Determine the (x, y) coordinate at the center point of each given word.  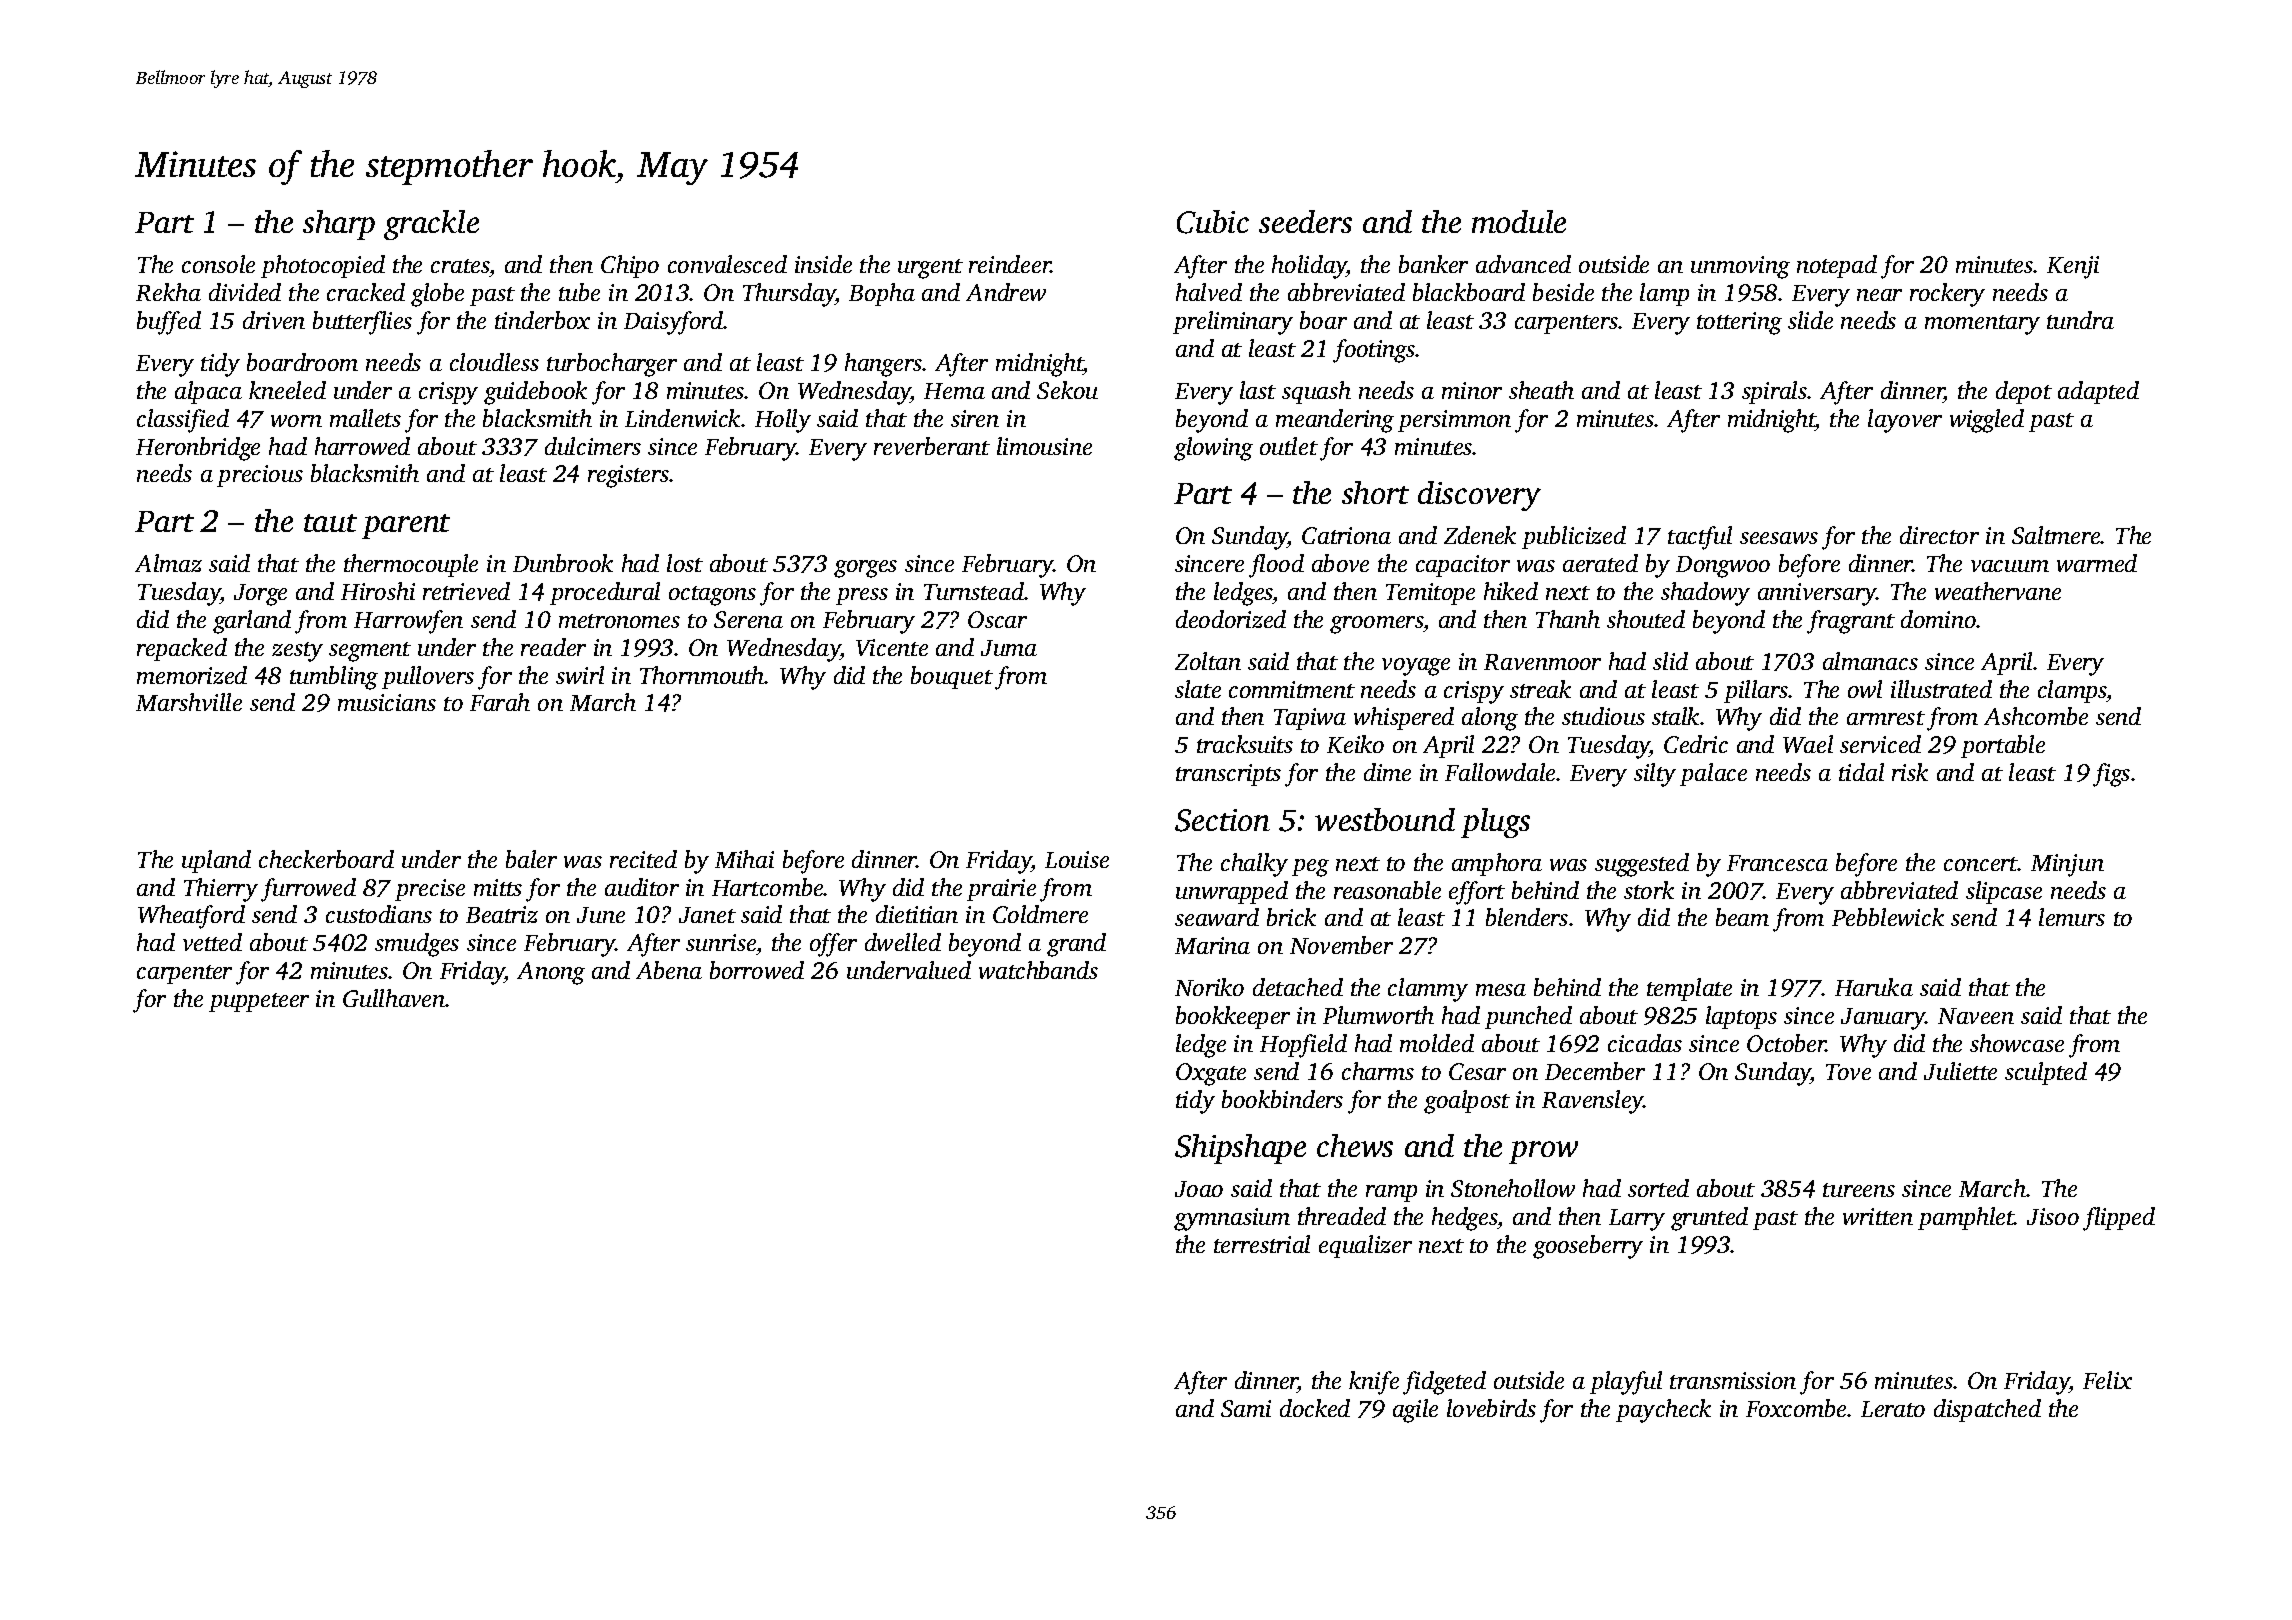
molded (1437, 1043)
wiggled (1987, 421)
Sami (1246, 1408)
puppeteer (259, 1002)
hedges (1465, 1219)
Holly (783, 421)
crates (460, 266)
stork (1649, 890)
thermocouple (411, 565)
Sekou (1067, 390)
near (1879, 295)
